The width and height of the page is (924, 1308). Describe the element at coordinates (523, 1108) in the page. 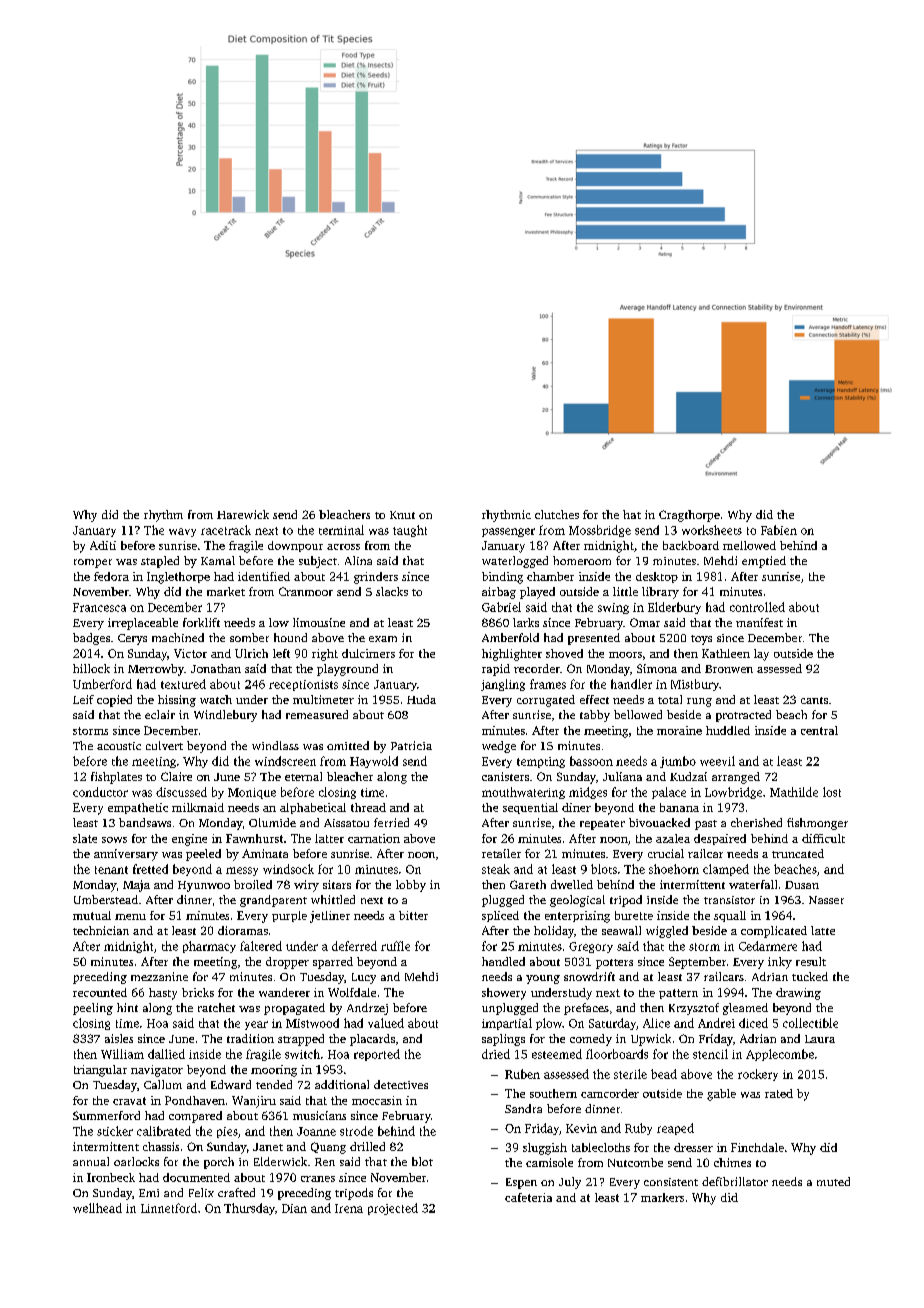

I see `Sandra` at that location.
